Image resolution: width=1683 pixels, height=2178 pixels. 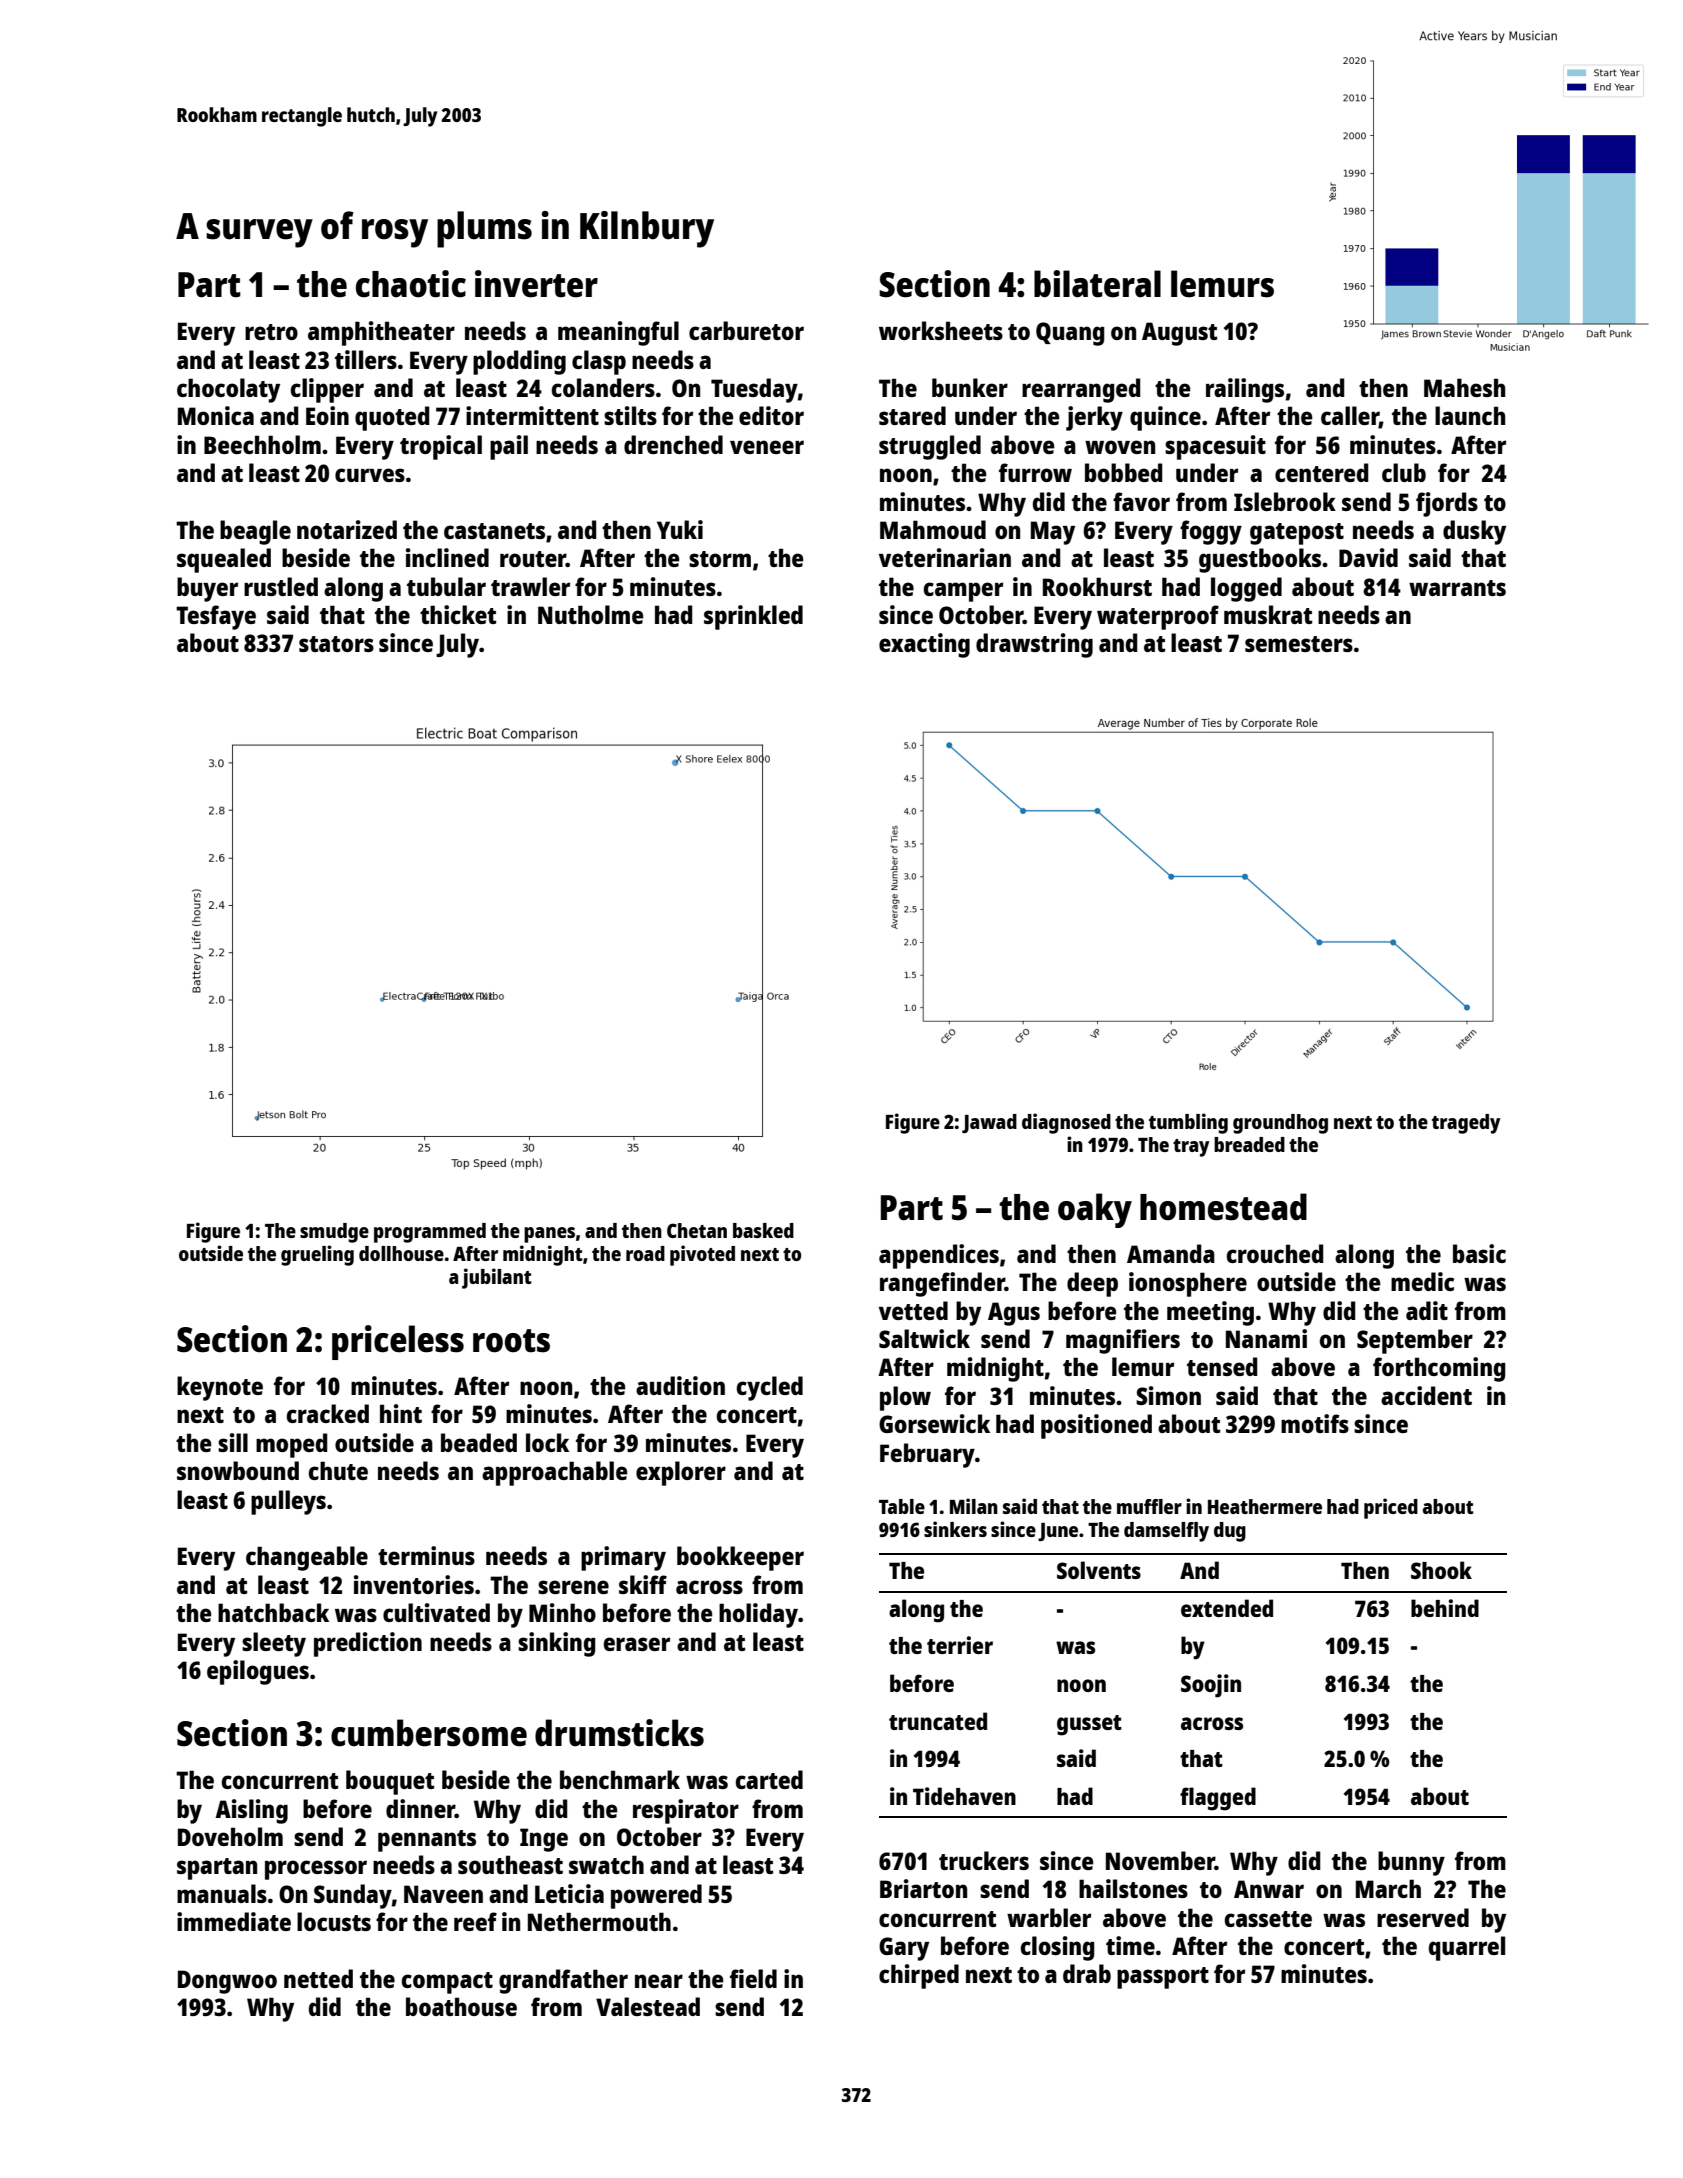 I want to click on warrants, so click(x=1457, y=588).
